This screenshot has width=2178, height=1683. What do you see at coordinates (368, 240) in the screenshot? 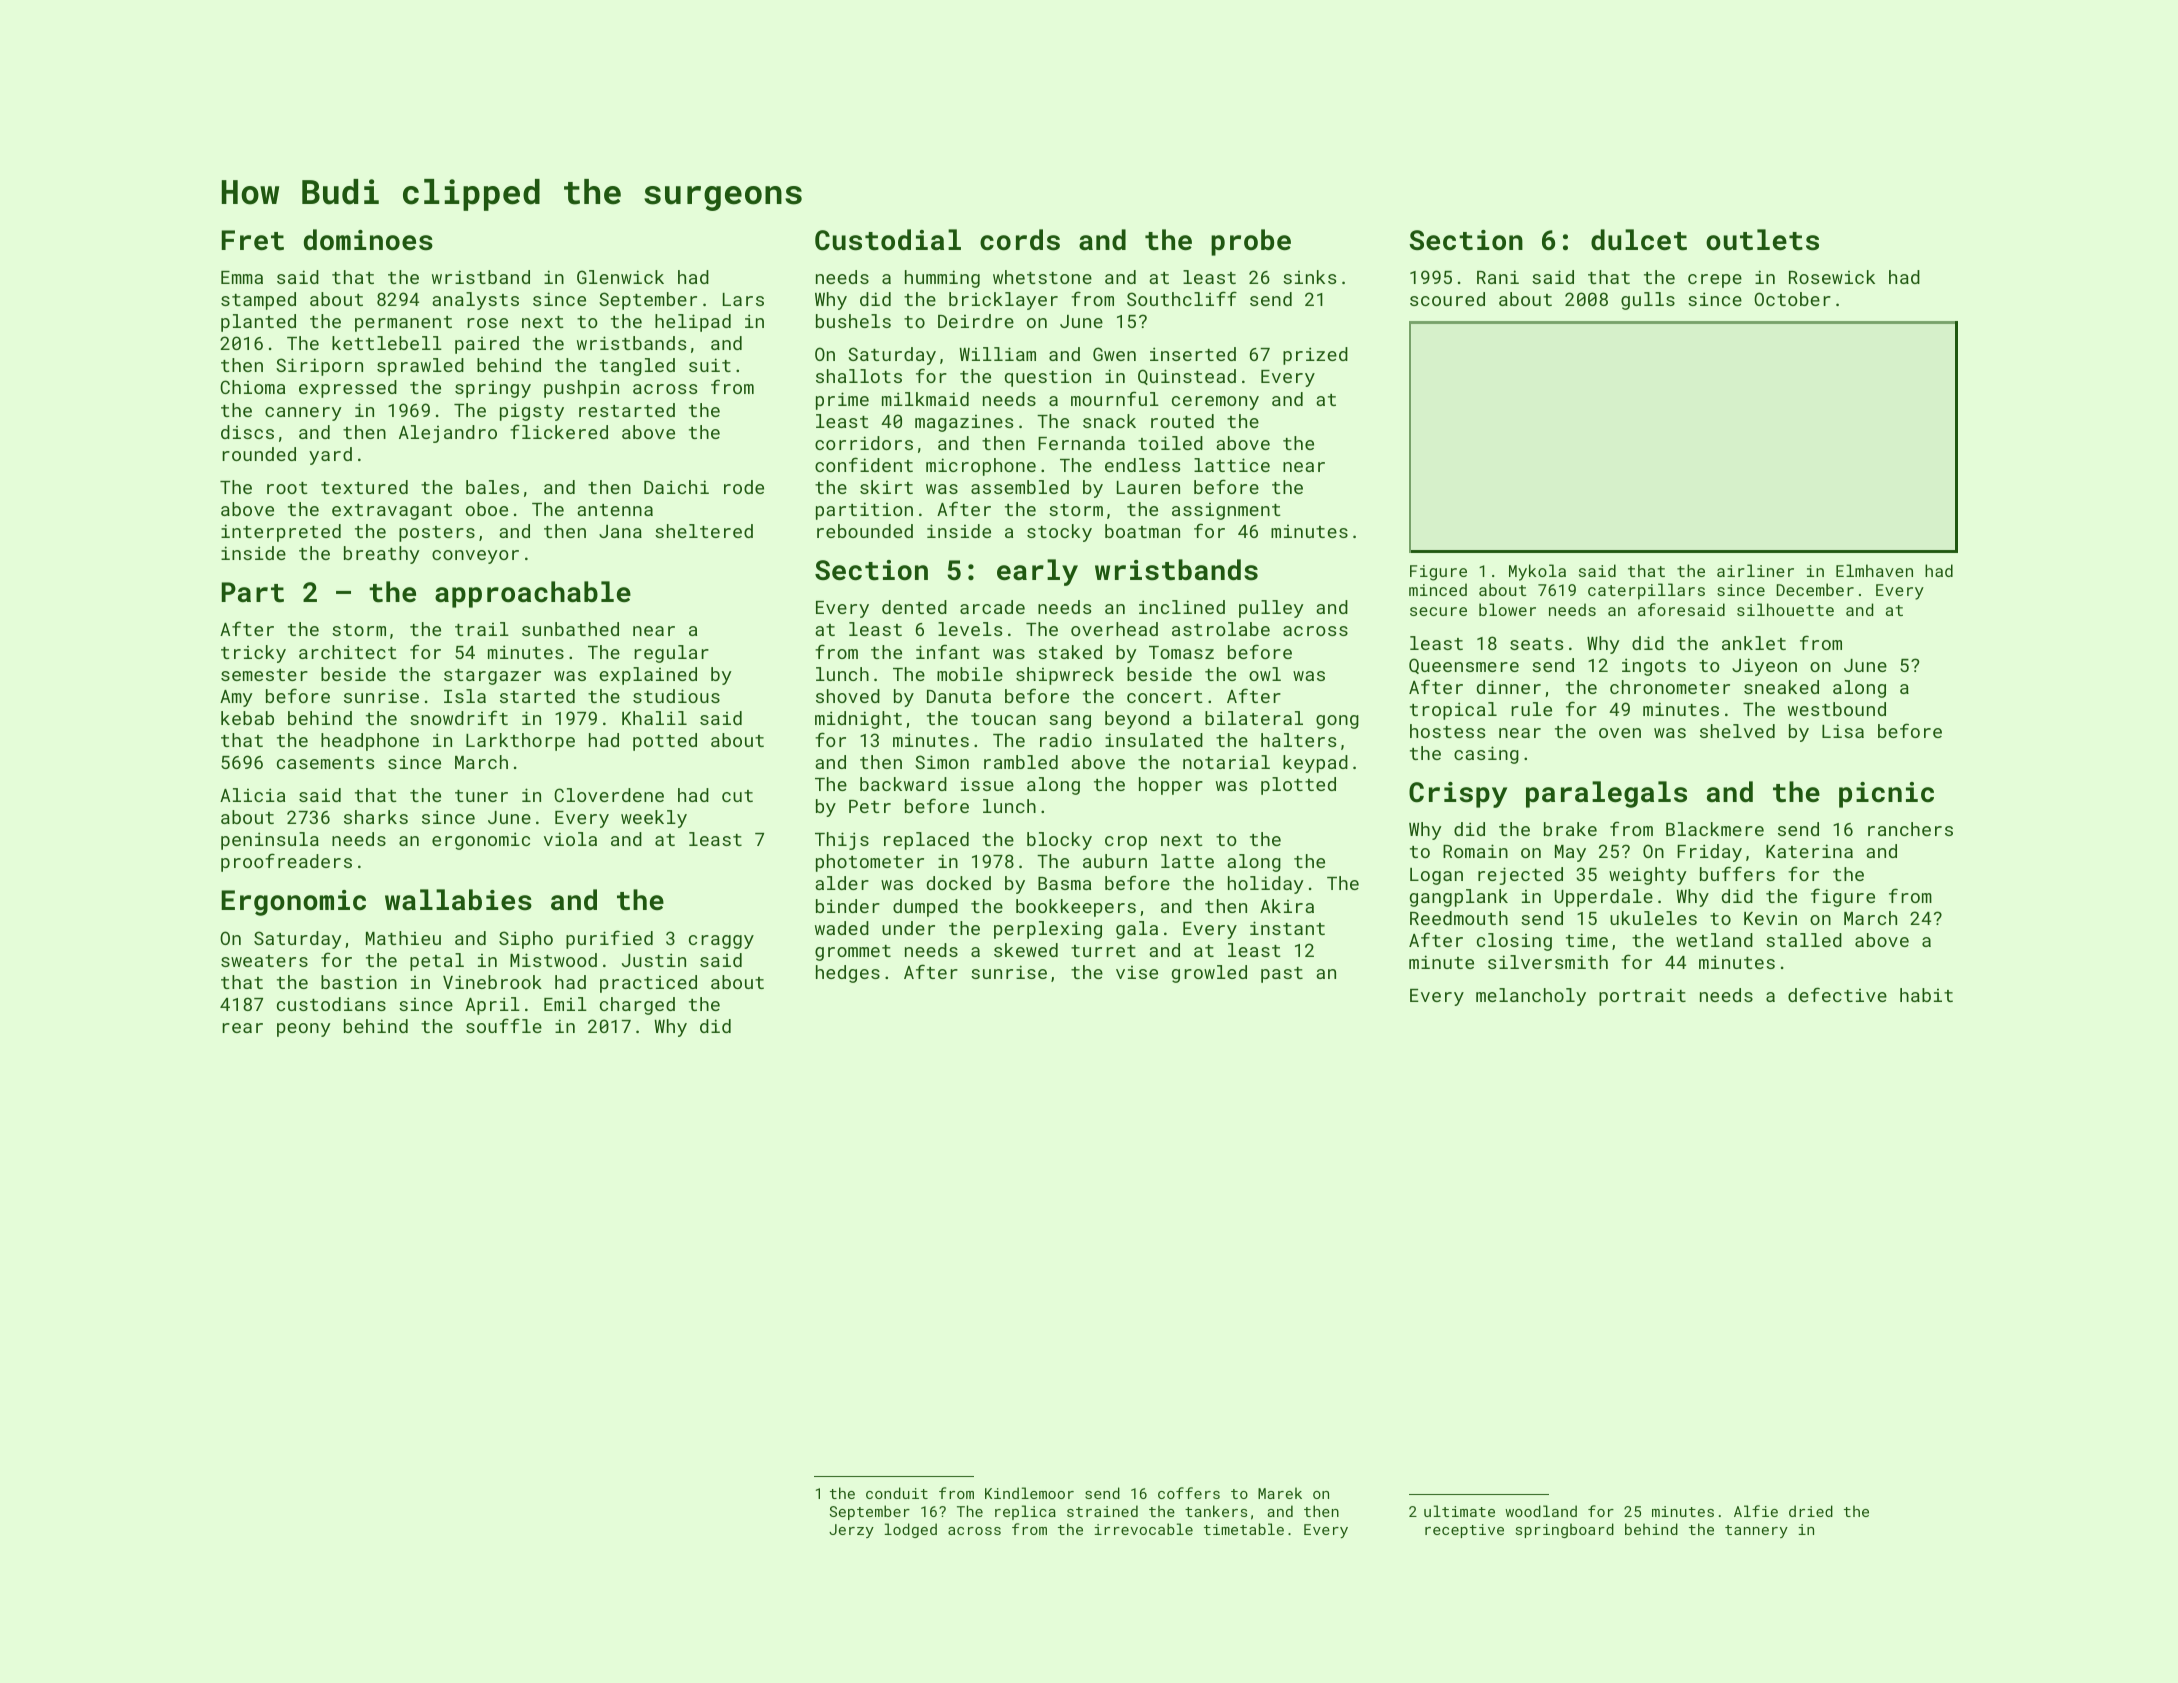
I see `dominoes` at bounding box center [368, 240].
